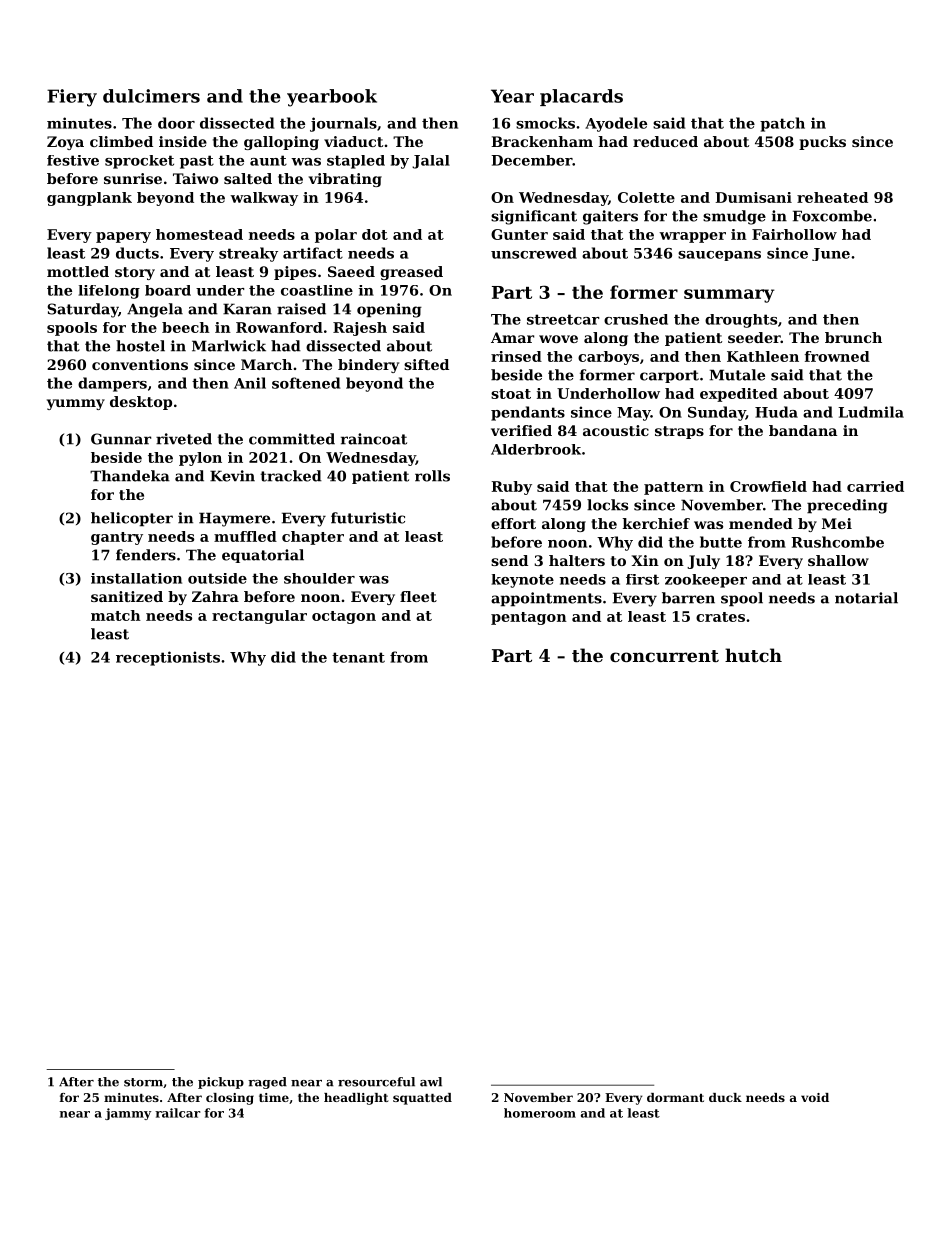 This screenshot has height=1233, width=952. Describe the element at coordinates (374, 439) in the screenshot. I see `raincoat` at that location.
